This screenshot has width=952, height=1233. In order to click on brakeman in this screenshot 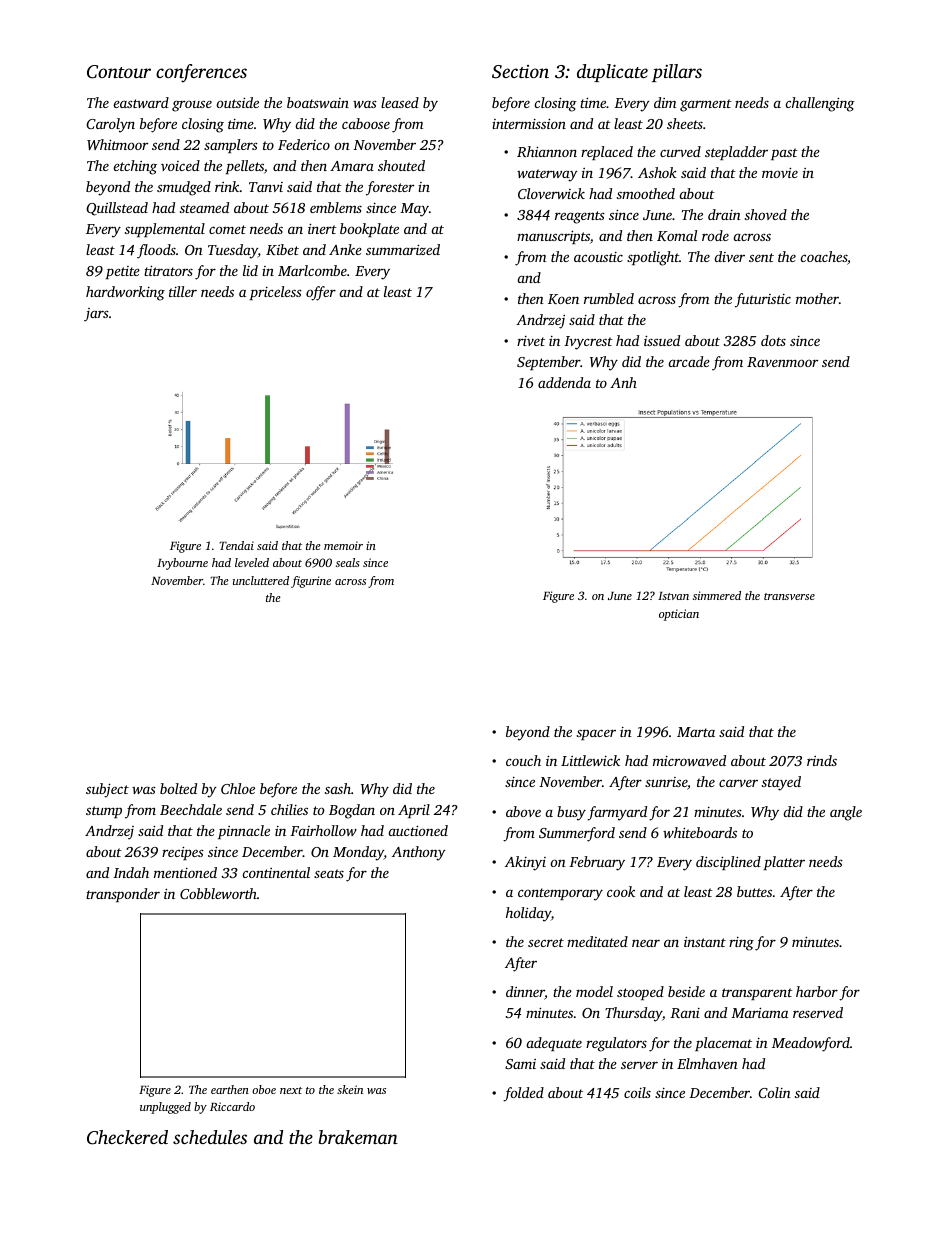, I will do `click(358, 1137)`.
